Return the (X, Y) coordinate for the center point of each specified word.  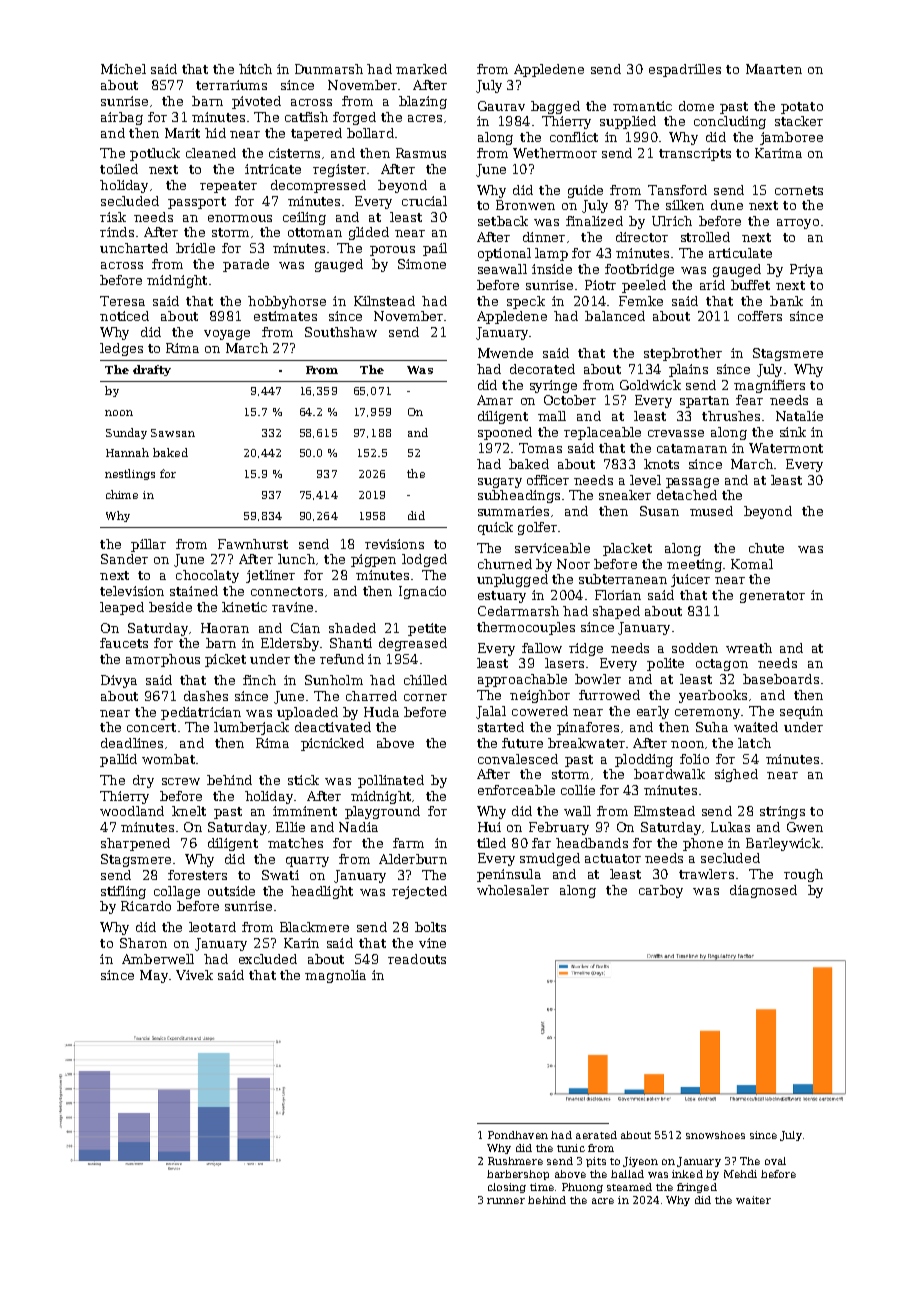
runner (506, 1201)
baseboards (781, 679)
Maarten (774, 69)
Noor (573, 564)
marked (421, 69)
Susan (659, 511)
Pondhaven (518, 1135)
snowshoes (715, 1135)
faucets (124, 643)
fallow (542, 648)
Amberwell (158, 959)
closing (507, 1188)
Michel (123, 69)
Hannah (127, 452)
